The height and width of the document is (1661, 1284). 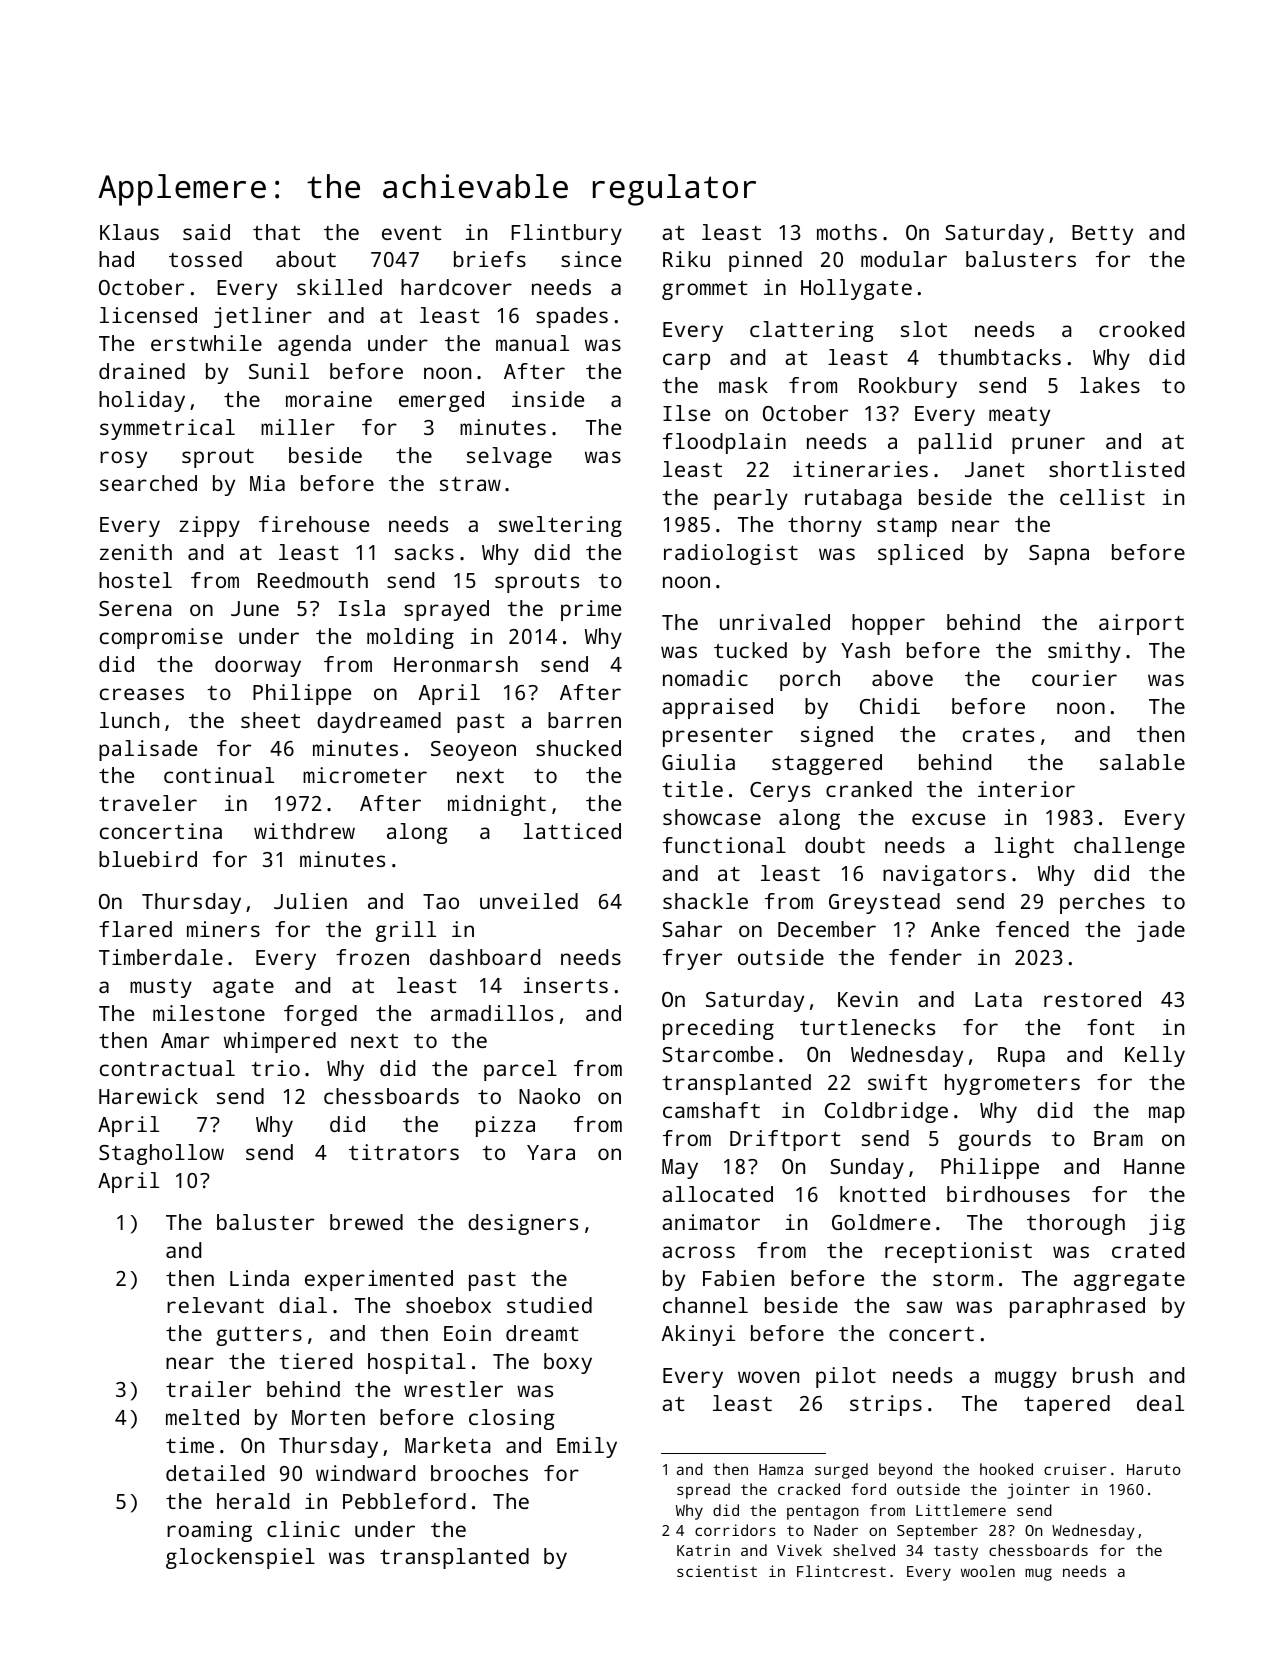 What do you see at coordinates (717, 708) in the document?
I see `appraised` at bounding box center [717, 708].
